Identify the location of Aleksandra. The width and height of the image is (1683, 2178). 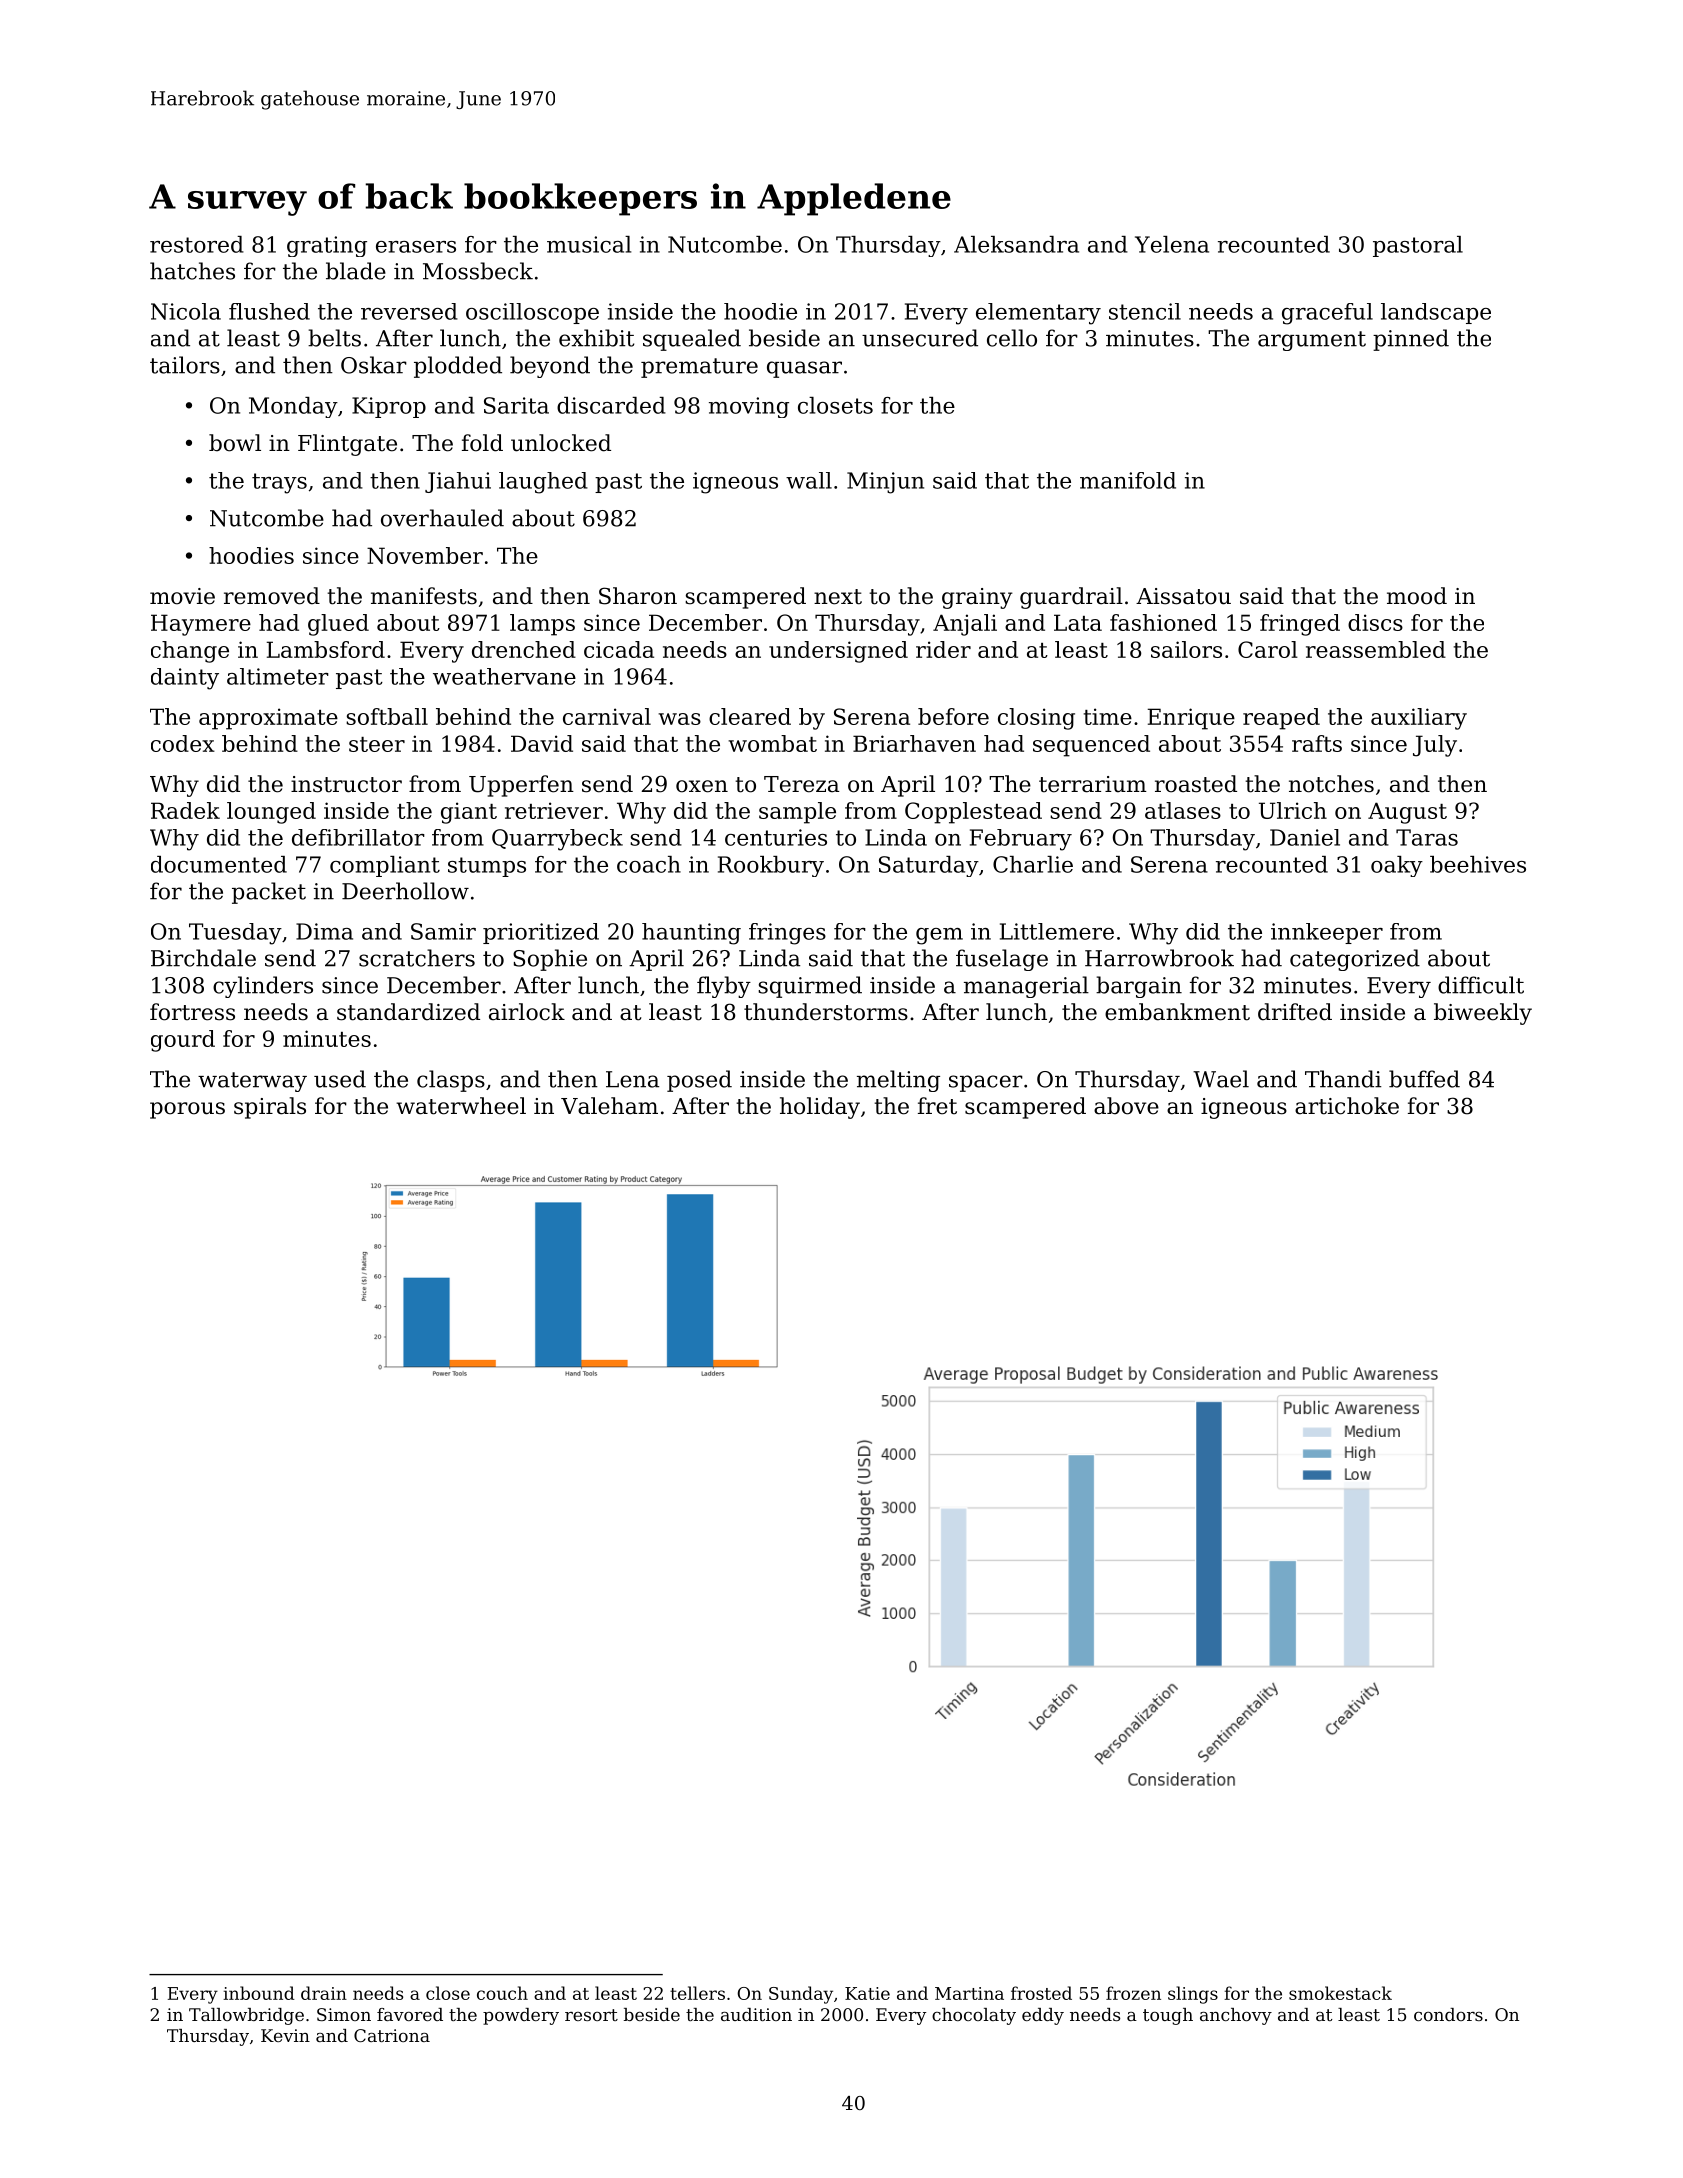
(1016, 244).
